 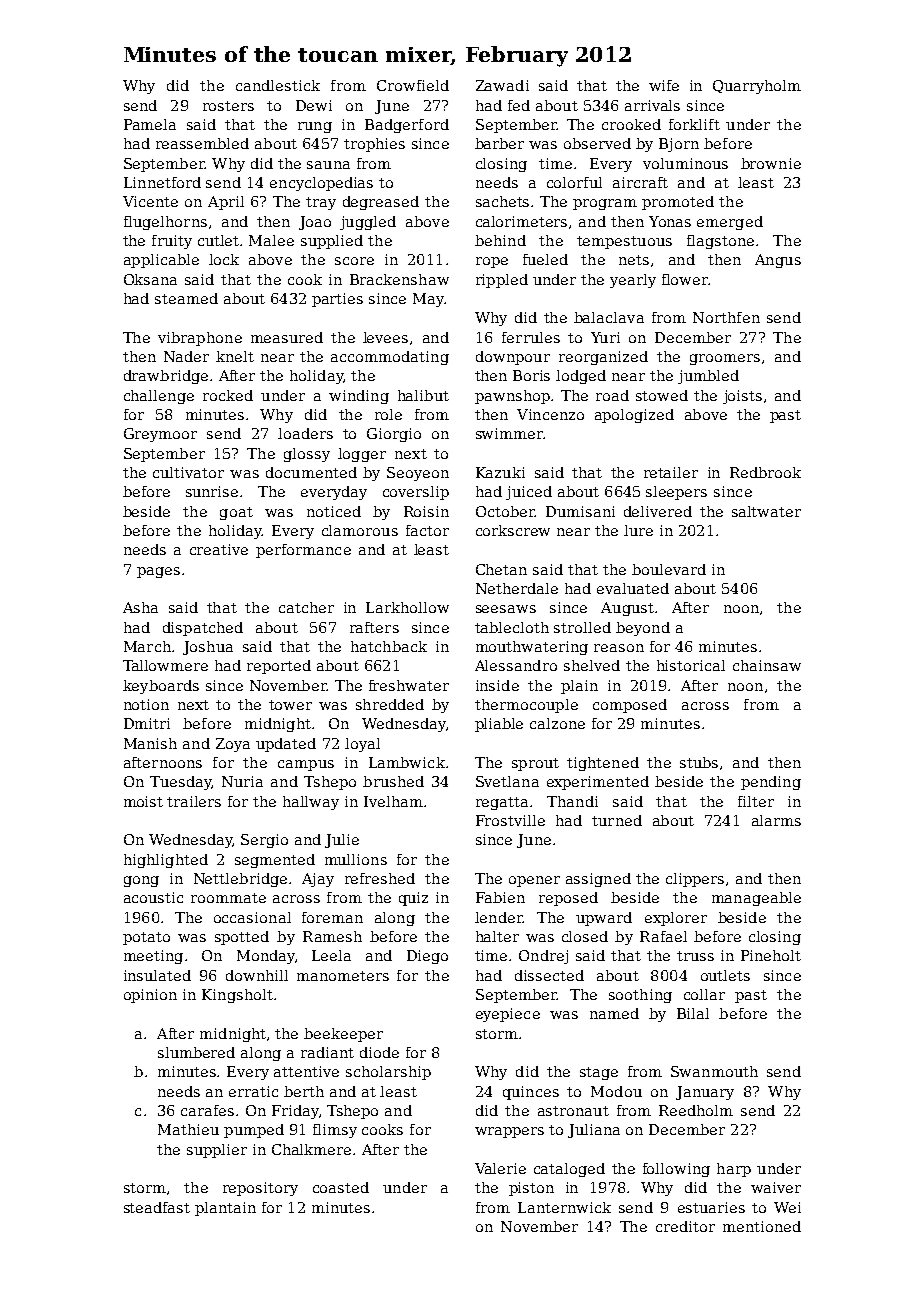 I want to click on coasted, so click(x=341, y=1187).
